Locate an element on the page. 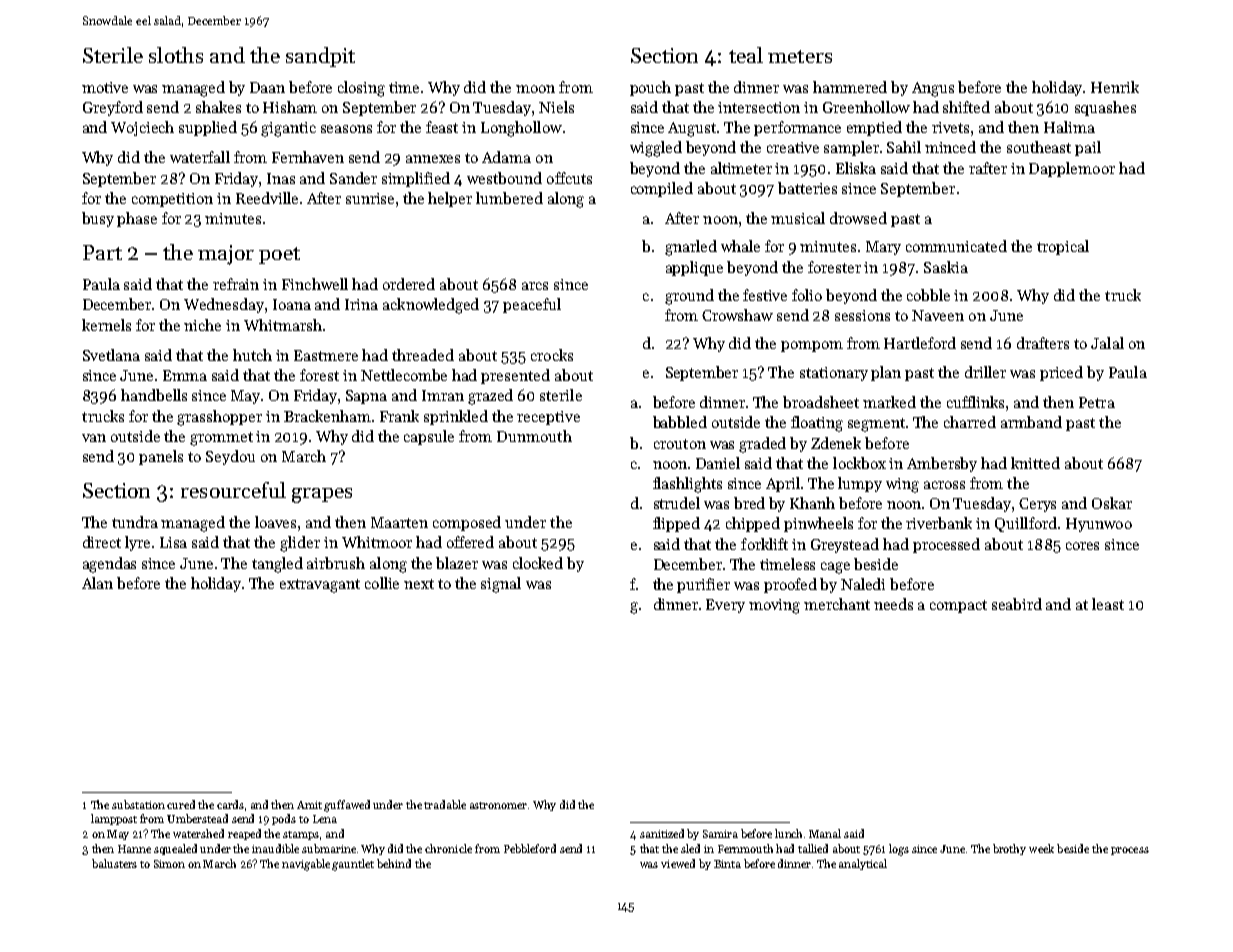 The image size is (1233, 952). Ambersby is located at coordinates (942, 464).
